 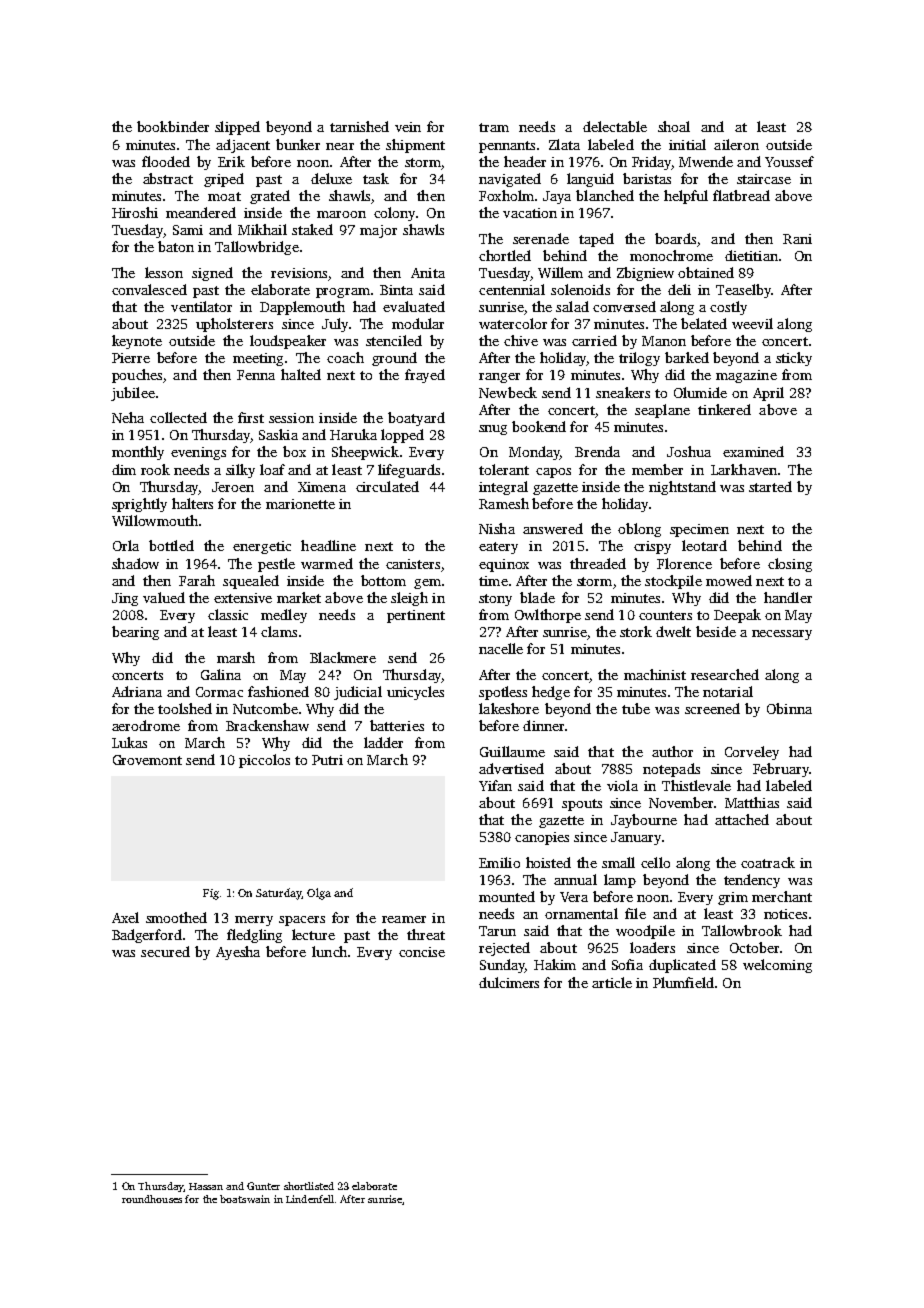 What do you see at coordinates (298, 144) in the screenshot?
I see `bunker` at bounding box center [298, 144].
